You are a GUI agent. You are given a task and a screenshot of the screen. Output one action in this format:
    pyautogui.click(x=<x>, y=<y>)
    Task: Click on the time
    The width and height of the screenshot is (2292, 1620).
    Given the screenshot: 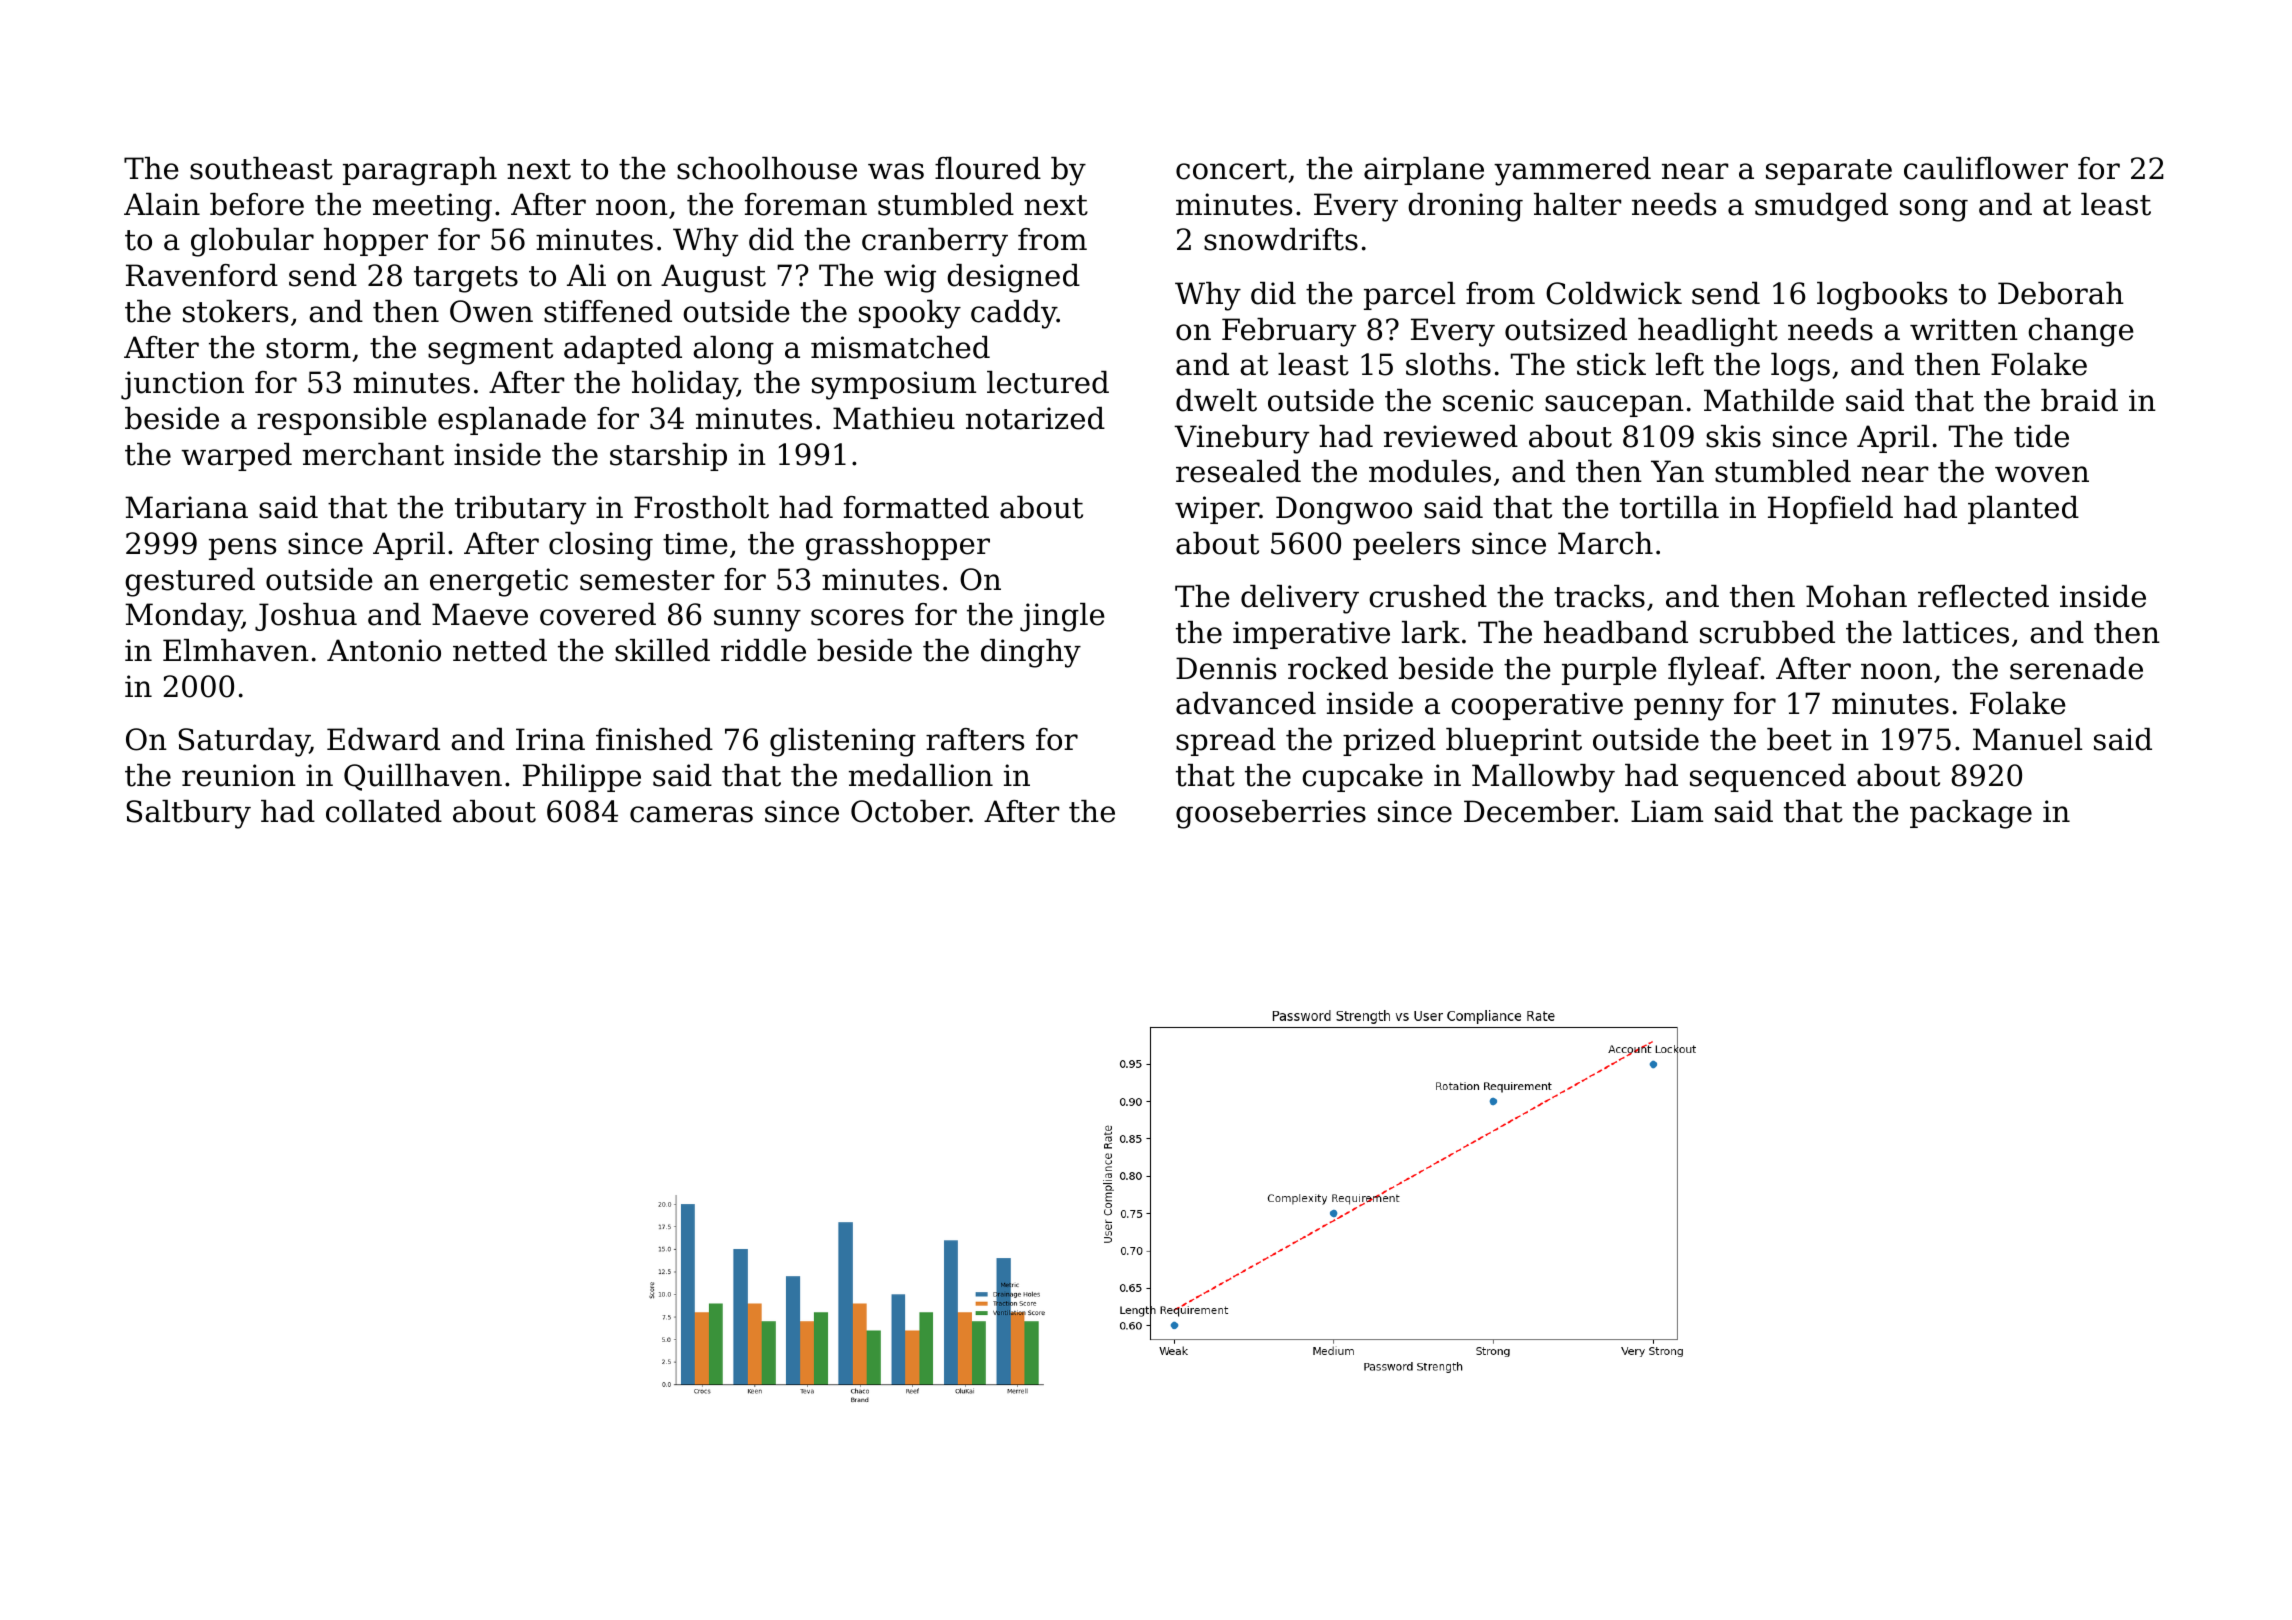 What is the action you would take?
    pyautogui.click(x=695, y=543)
